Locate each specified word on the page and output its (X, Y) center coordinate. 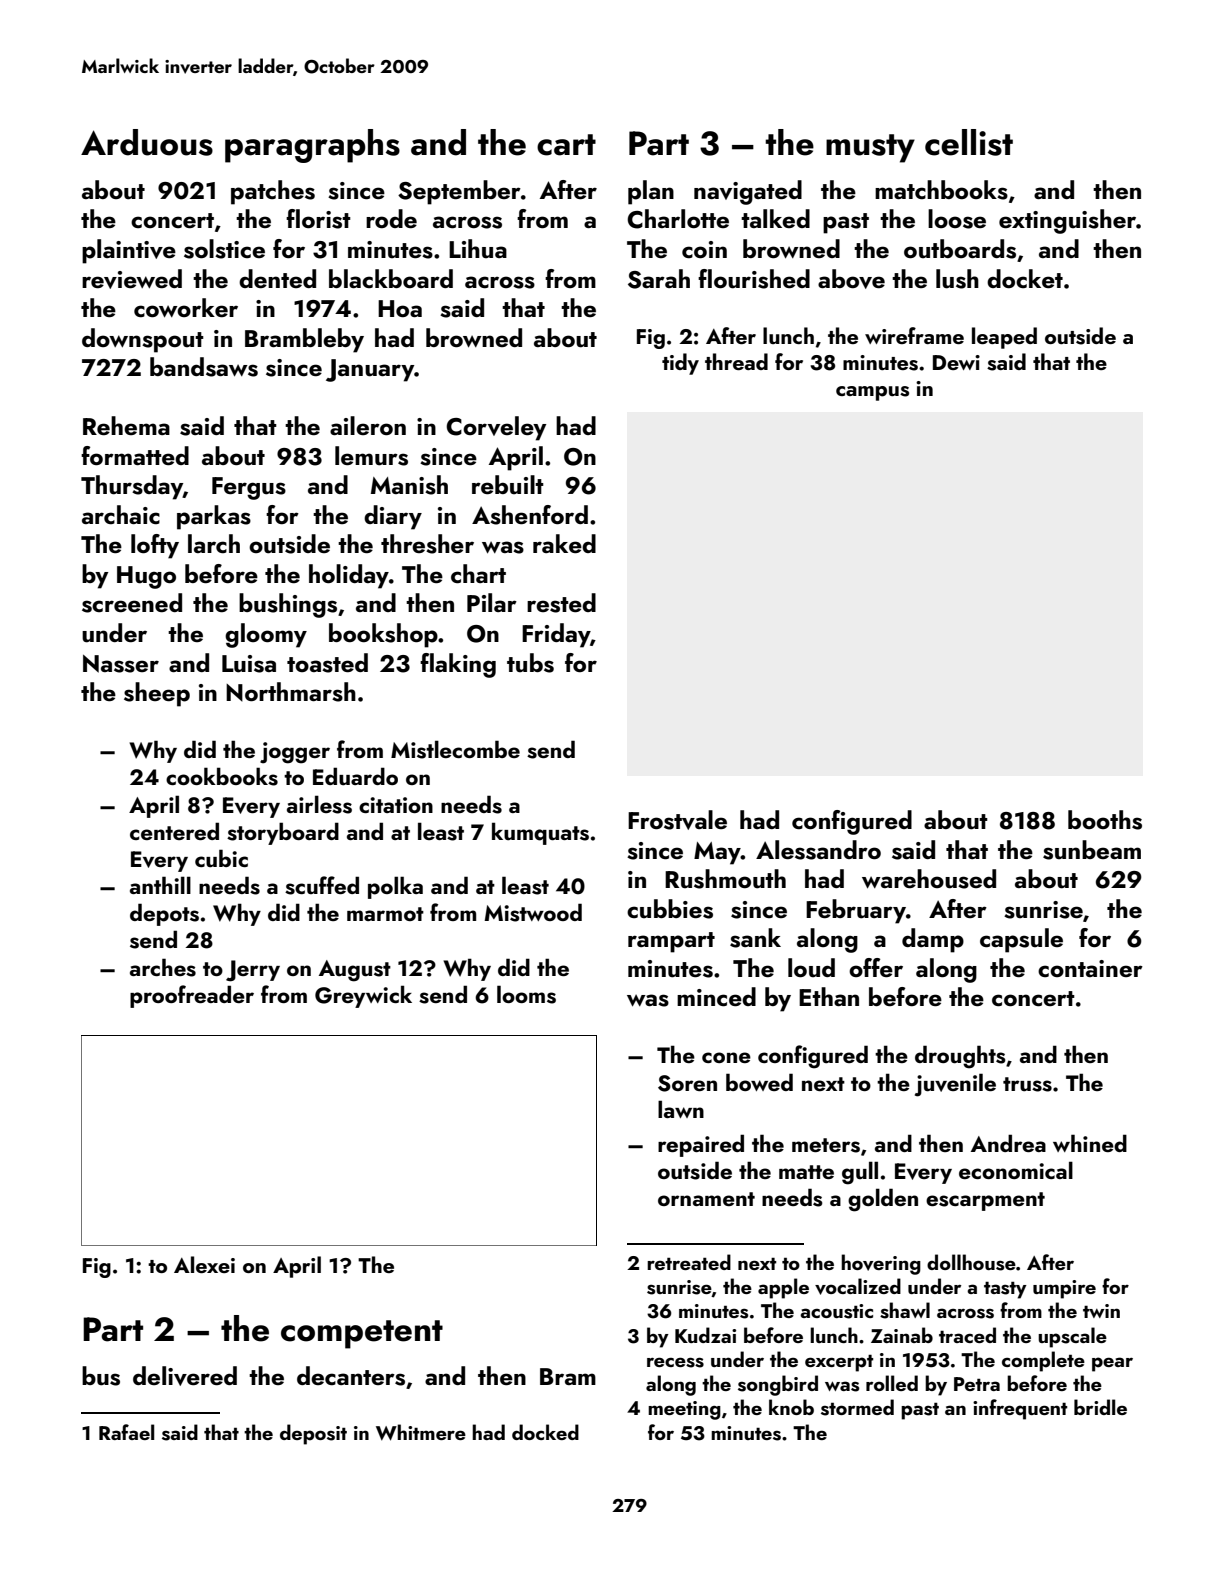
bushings (288, 605)
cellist (969, 142)
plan (651, 192)
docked (545, 1432)
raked (564, 543)
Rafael (126, 1432)
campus (872, 393)
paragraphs (312, 146)
